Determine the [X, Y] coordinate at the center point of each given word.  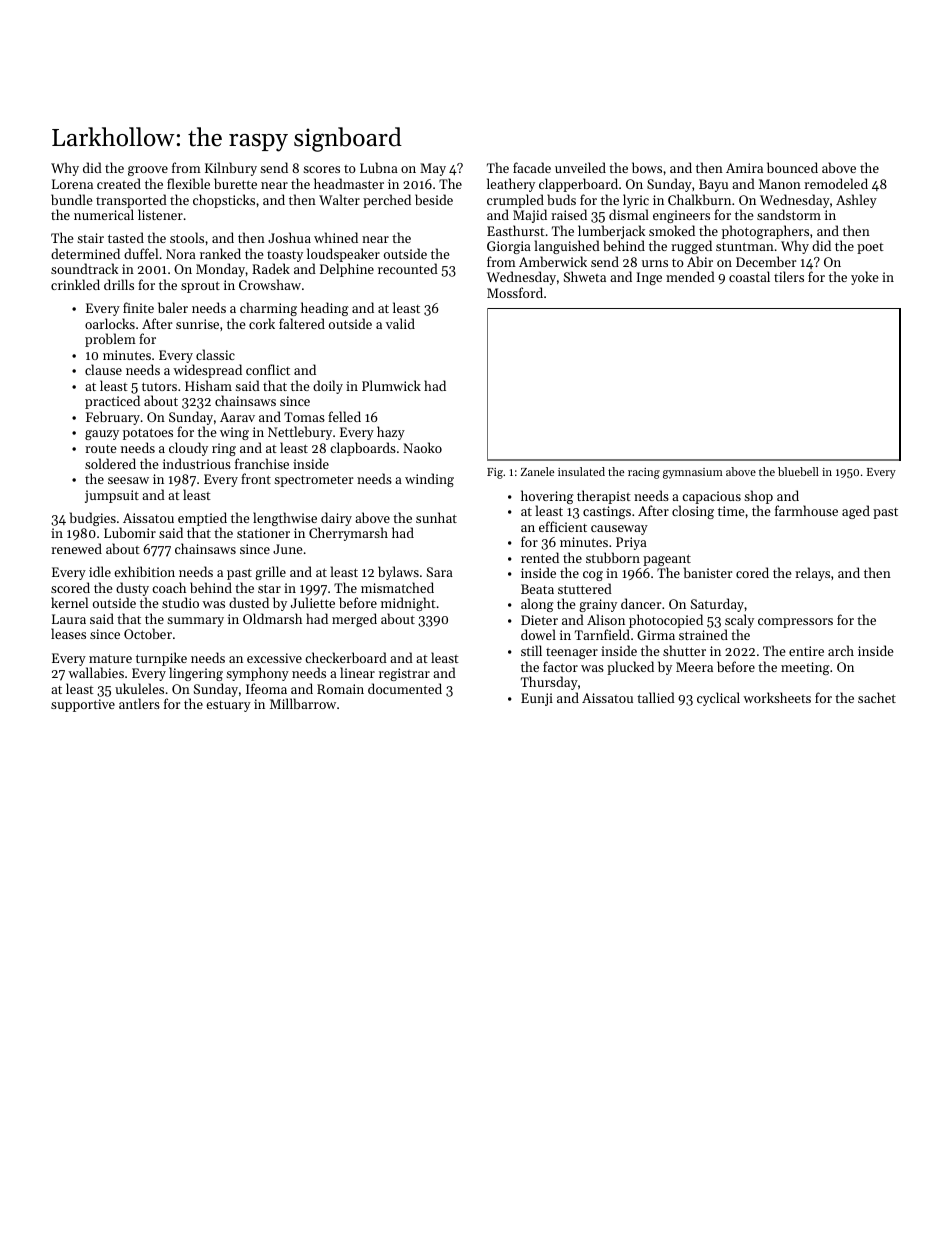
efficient [563, 526]
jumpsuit [112, 496]
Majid [530, 216]
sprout [200, 287]
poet [870, 248]
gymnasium [693, 473]
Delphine [347, 270]
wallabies [96, 672]
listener [160, 214]
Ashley [856, 201]
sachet [877, 697]
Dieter [539, 620]
